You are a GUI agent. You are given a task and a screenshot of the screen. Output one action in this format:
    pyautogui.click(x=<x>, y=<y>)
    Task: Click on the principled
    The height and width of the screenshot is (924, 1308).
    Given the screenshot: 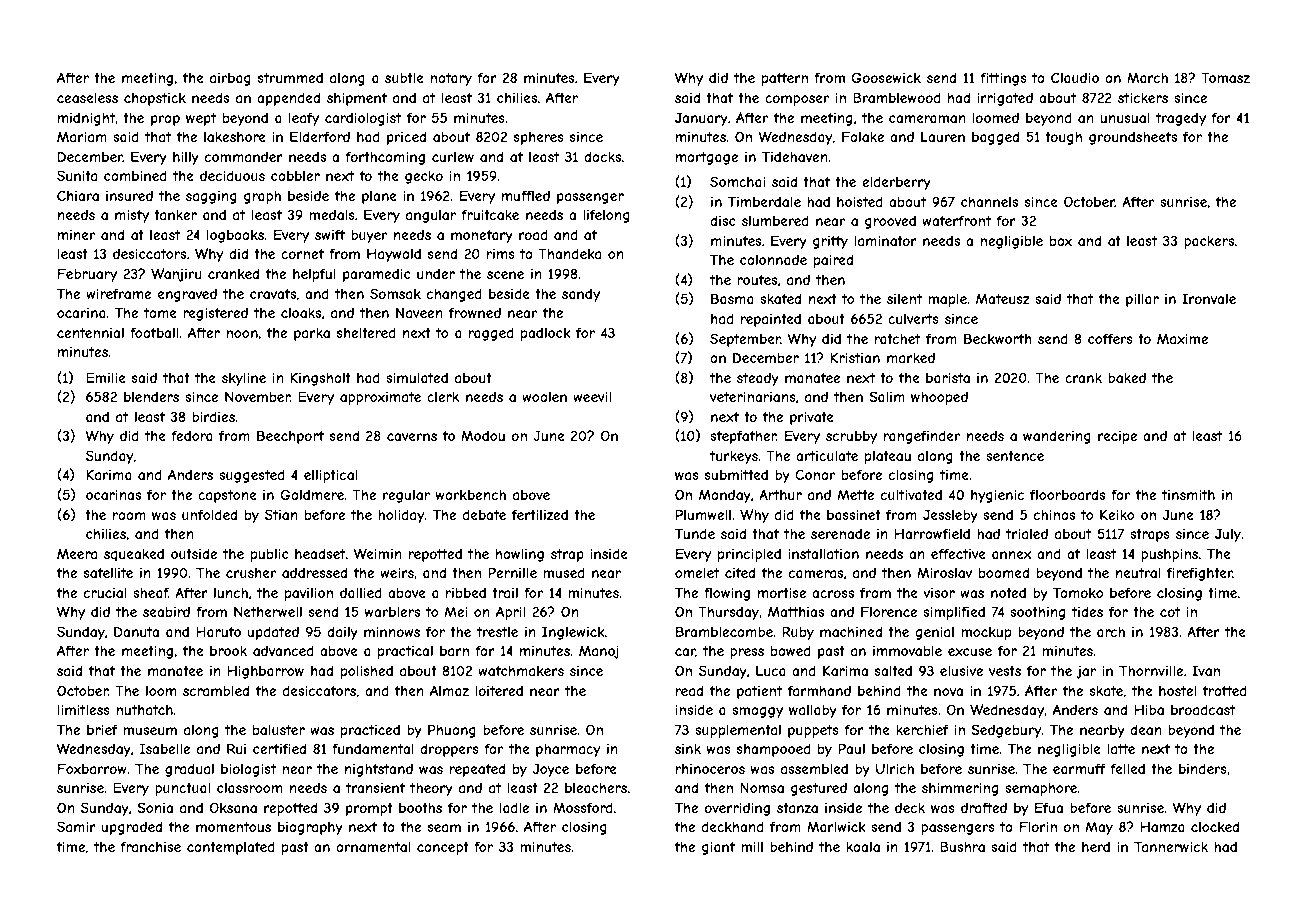 What is the action you would take?
    pyautogui.click(x=749, y=555)
